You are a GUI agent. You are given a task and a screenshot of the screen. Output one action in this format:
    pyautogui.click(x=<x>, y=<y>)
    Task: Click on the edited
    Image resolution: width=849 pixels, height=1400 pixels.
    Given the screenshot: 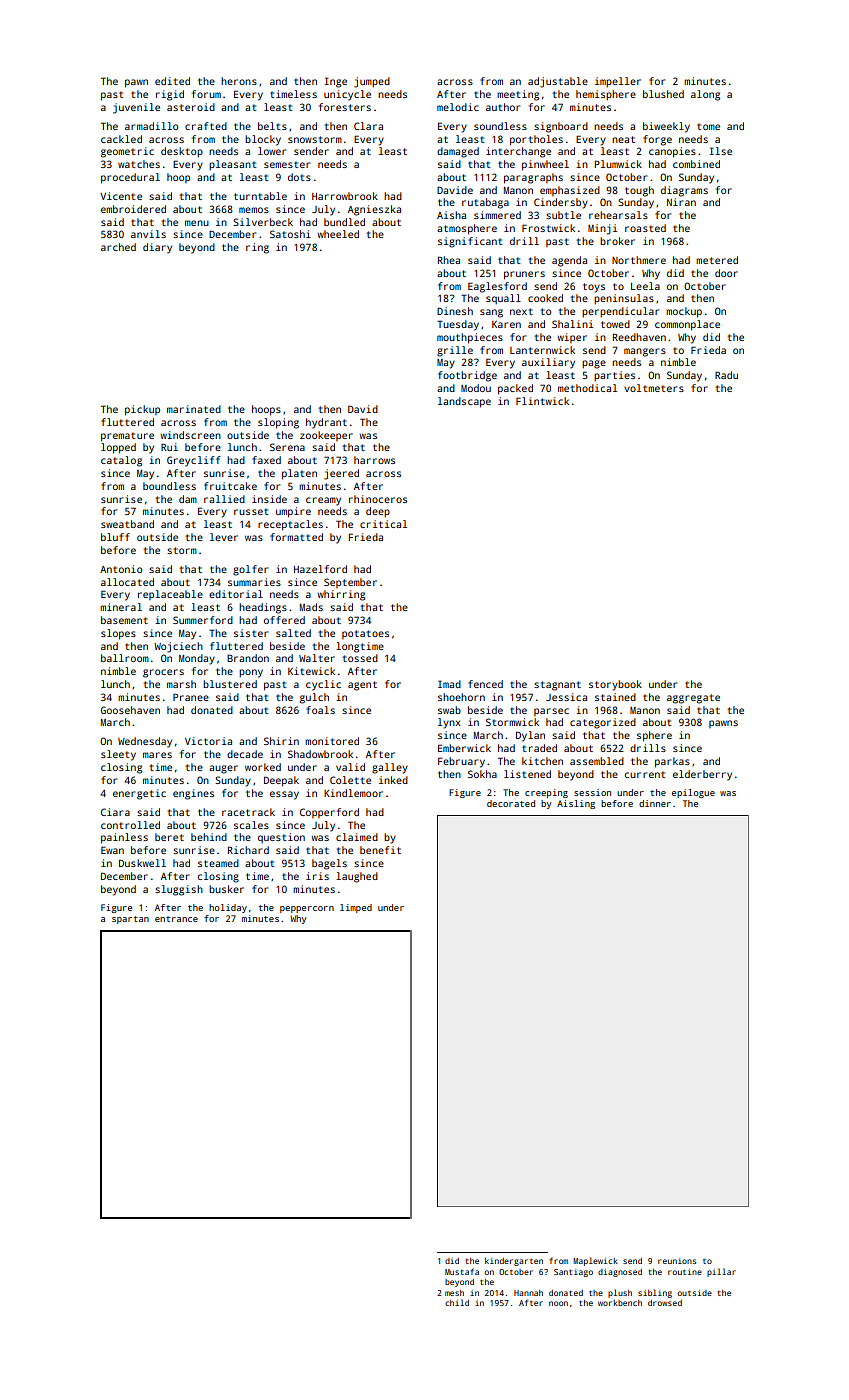 What is the action you would take?
    pyautogui.click(x=172, y=81)
